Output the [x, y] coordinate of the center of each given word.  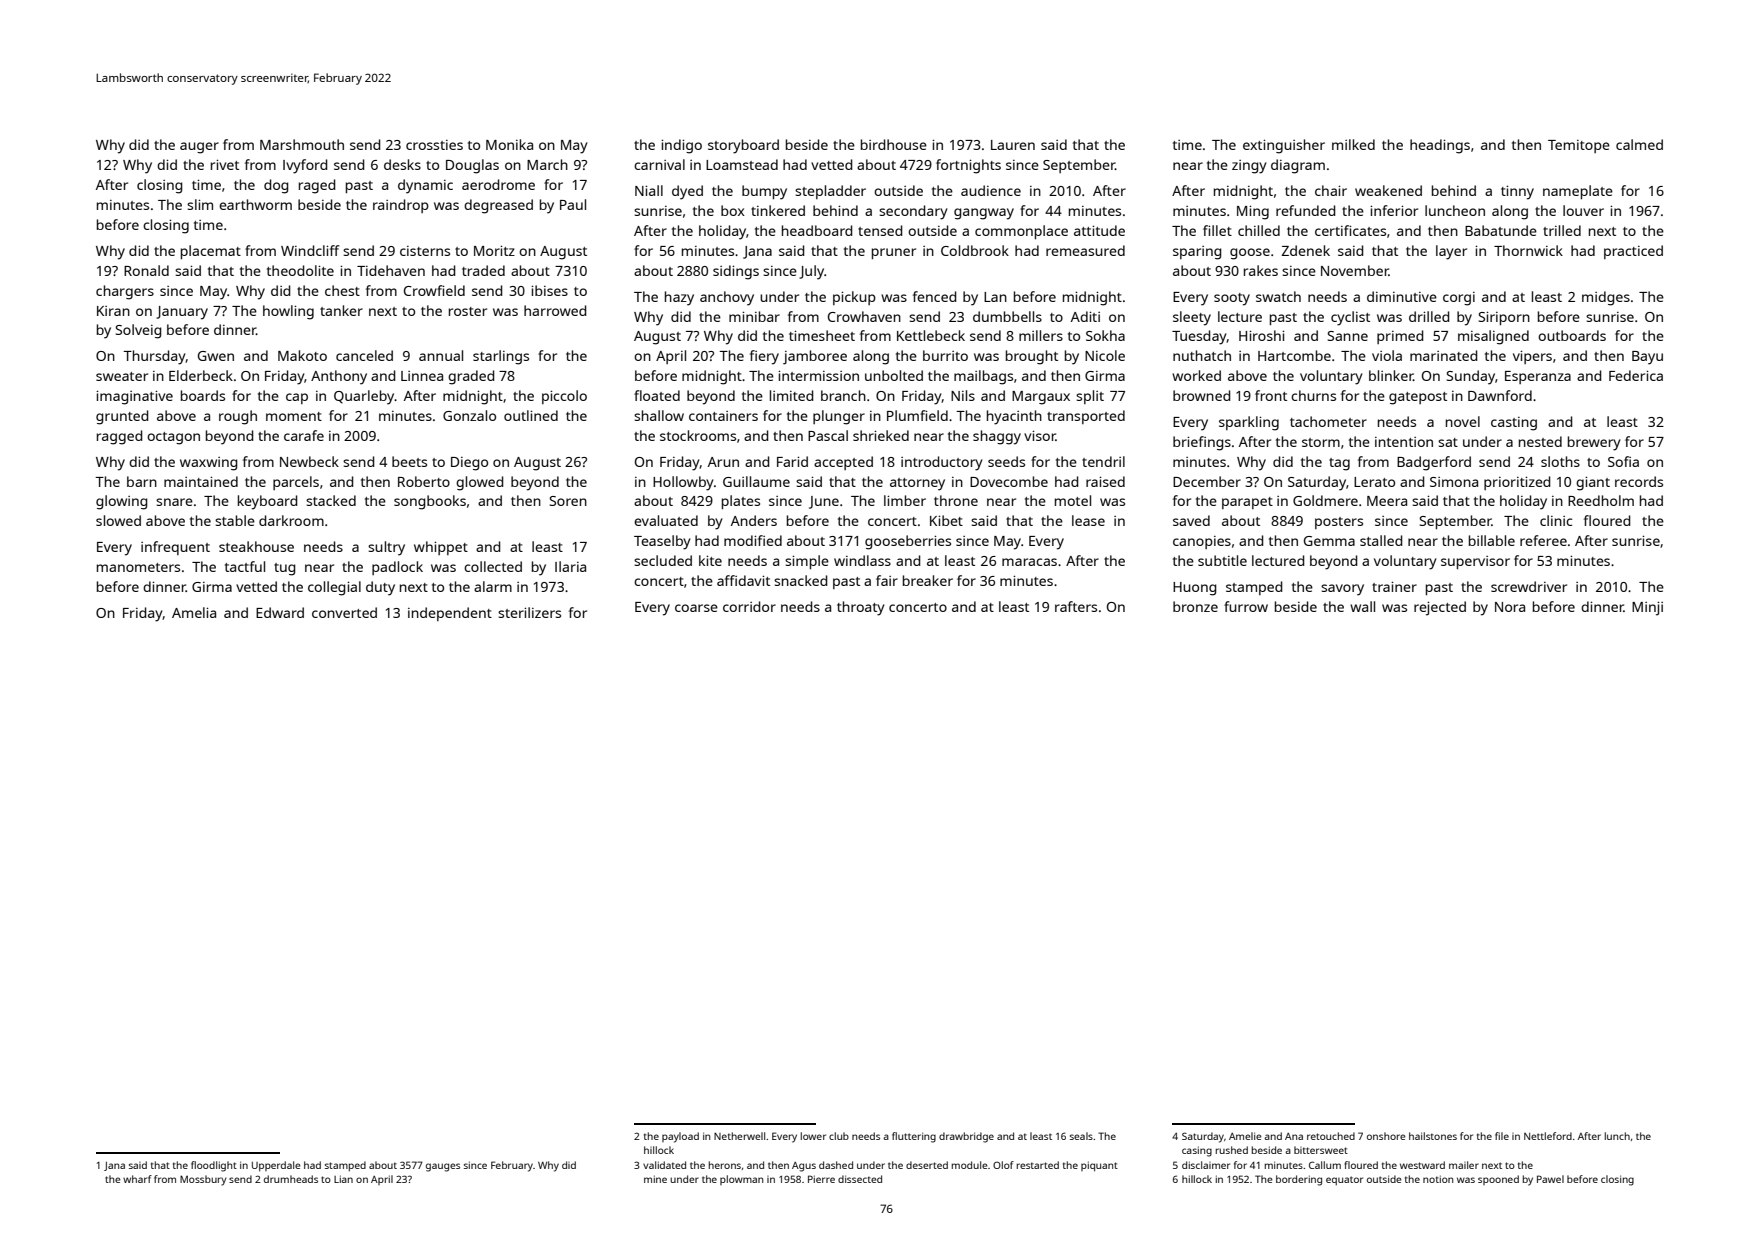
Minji [1647, 608]
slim [200, 204]
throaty [861, 608]
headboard [817, 230]
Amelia [194, 612]
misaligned [1493, 337]
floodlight [214, 1166]
